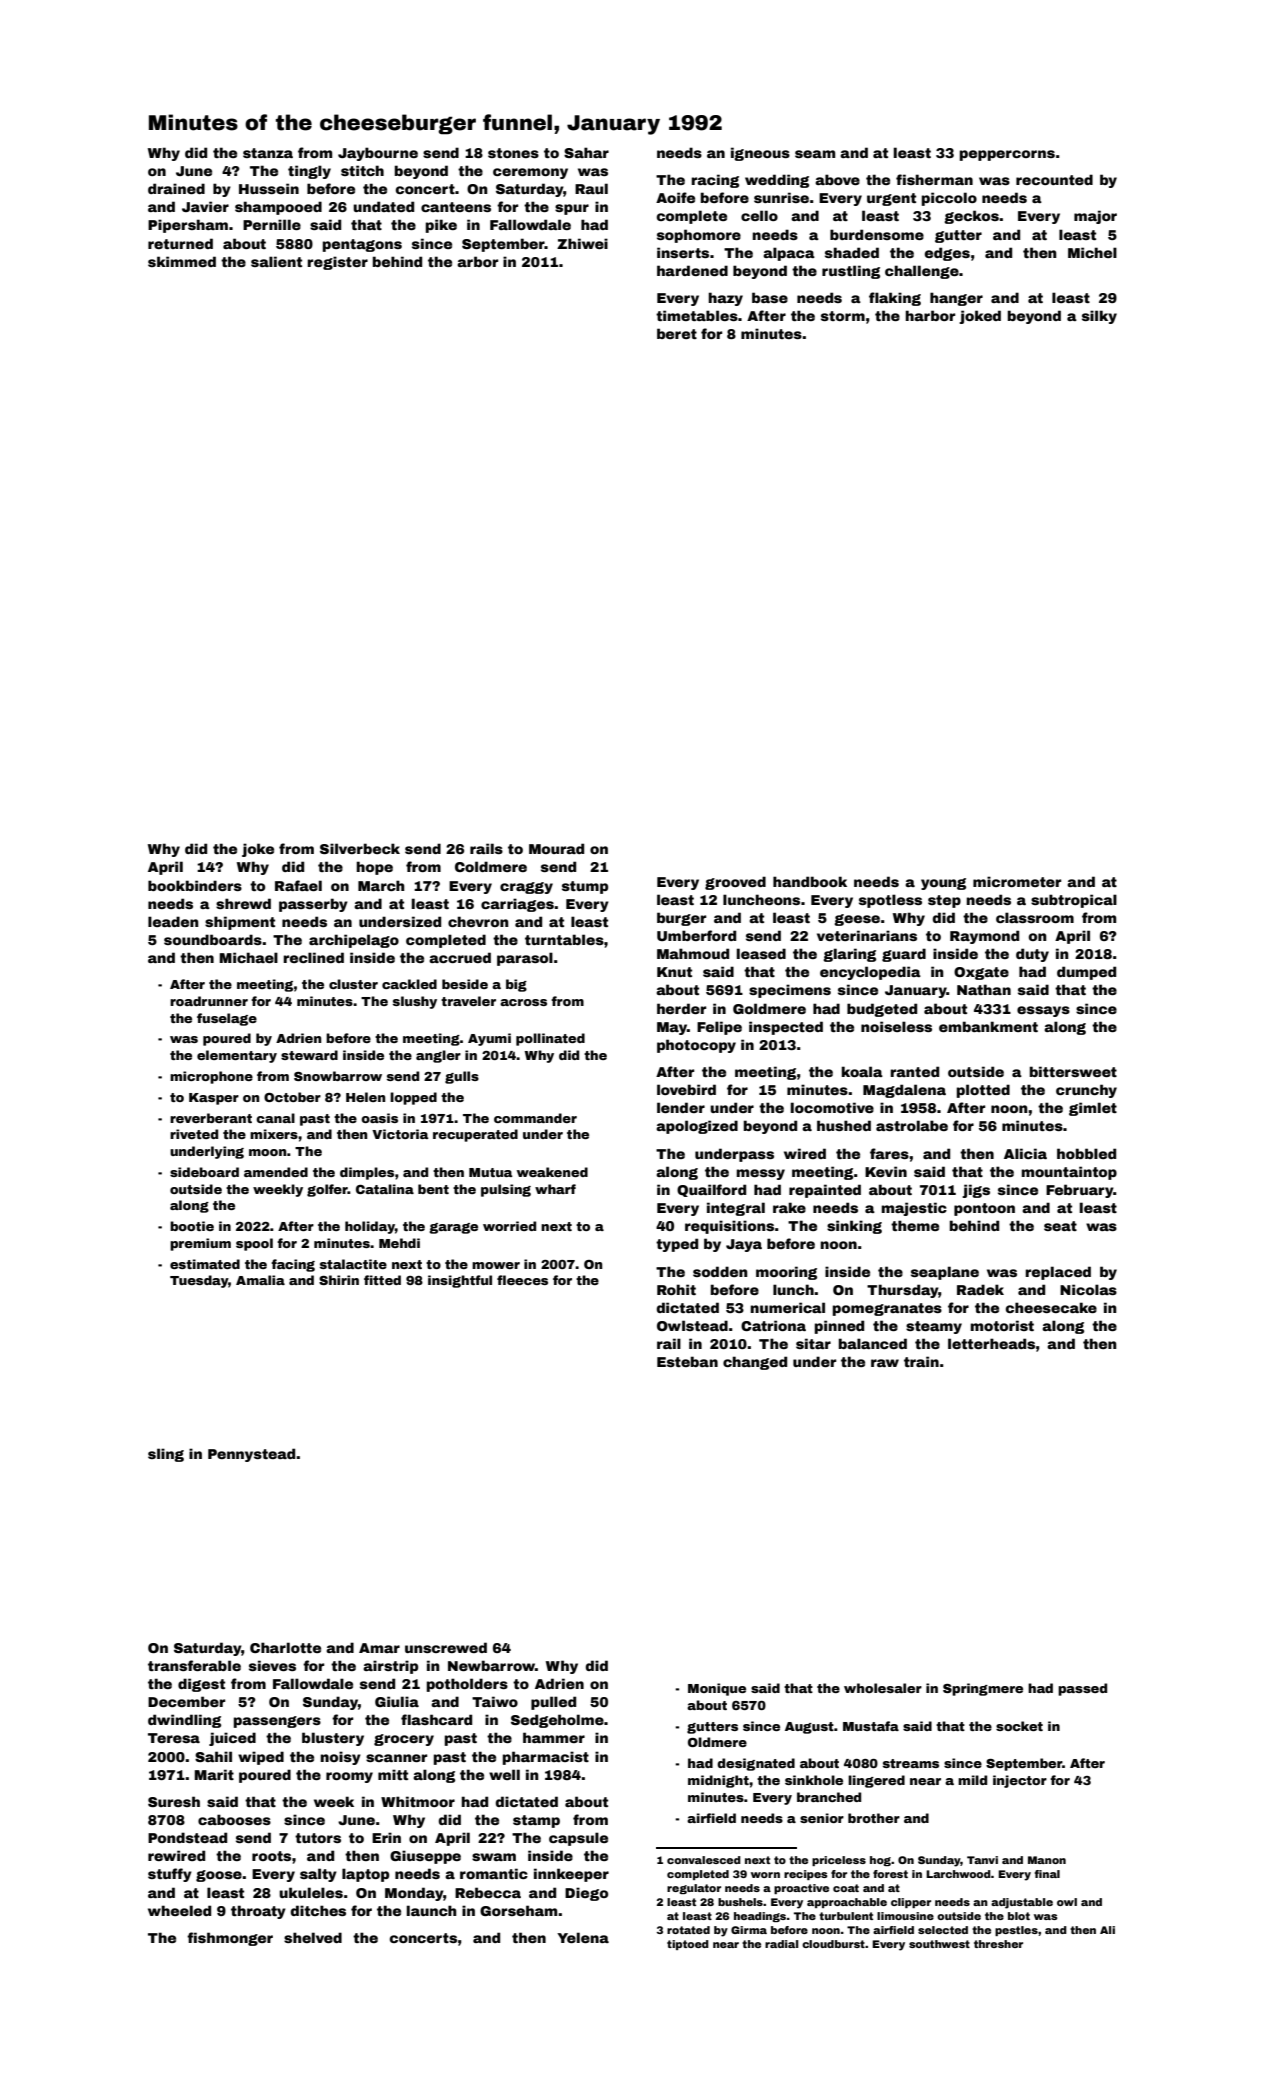 The height and width of the image is (2084, 1265). Describe the element at coordinates (378, 154) in the image. I see `Jaybourne` at that location.
